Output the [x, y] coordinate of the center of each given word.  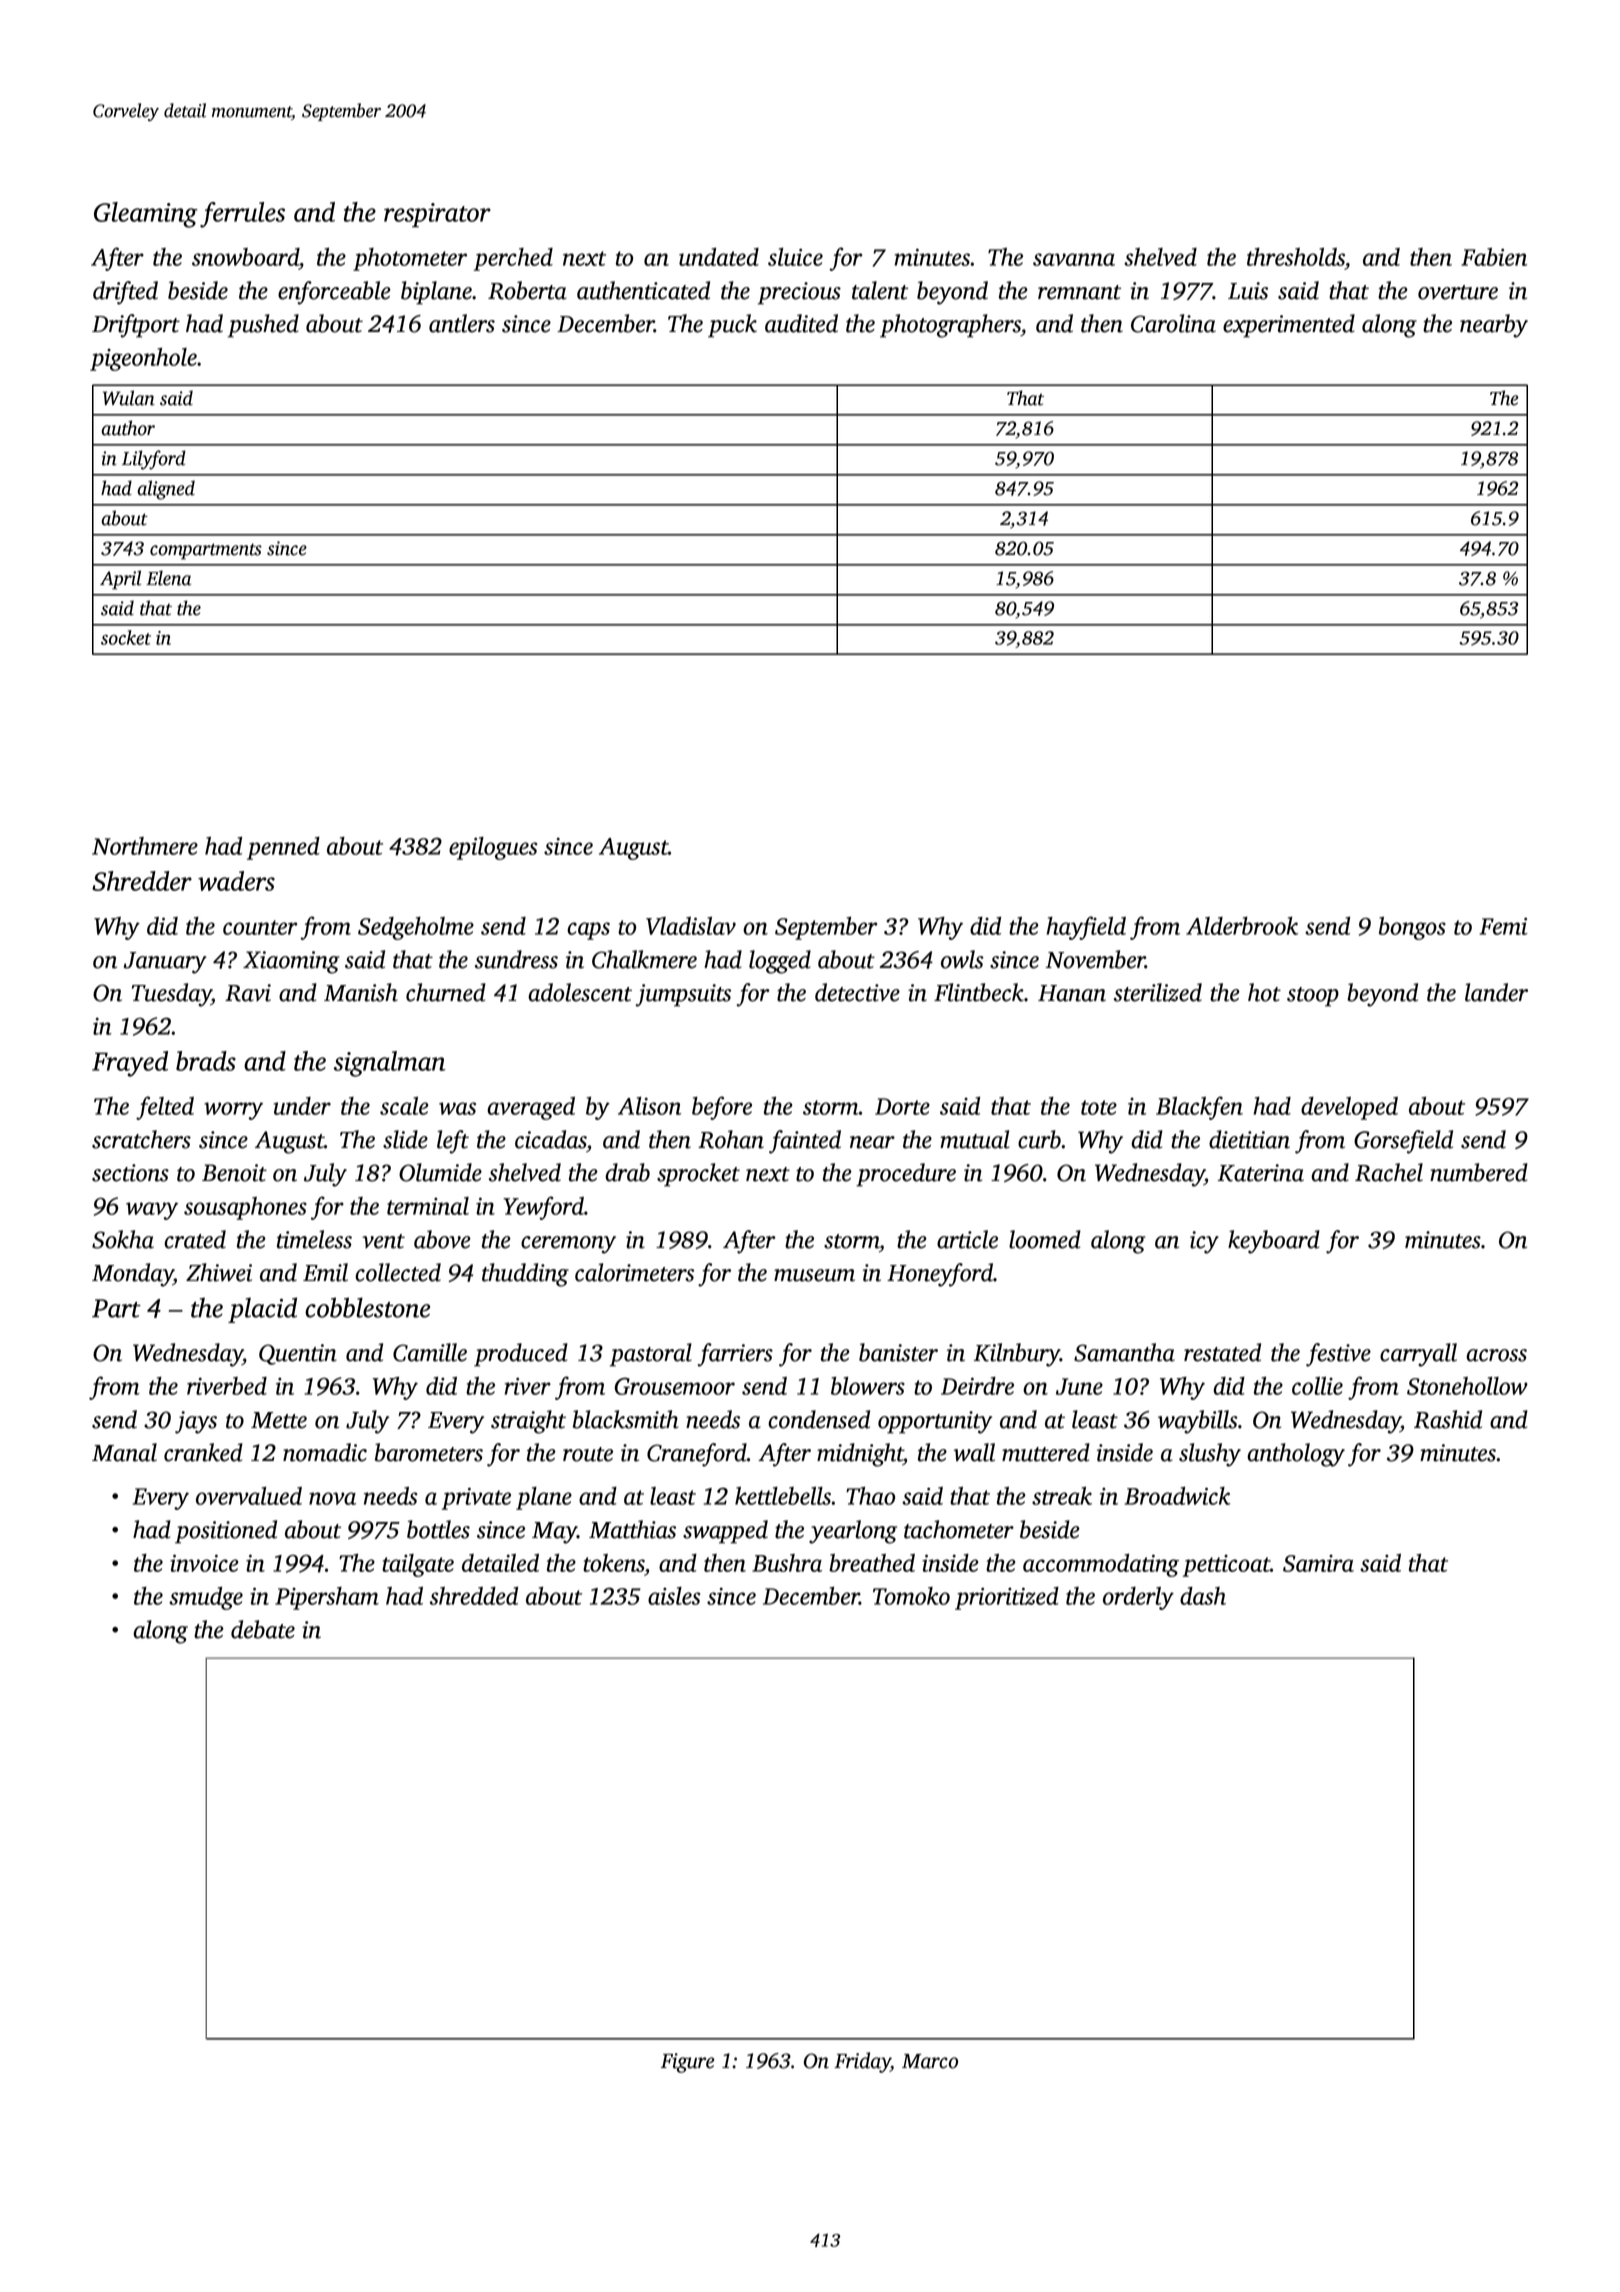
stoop [1313, 997]
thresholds [1296, 257]
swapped [725, 1532]
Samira [1318, 1563]
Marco [930, 2061]
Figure [687, 2063]
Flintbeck [979, 992]
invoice [204, 1563]
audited [801, 323]
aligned [166, 490]
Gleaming [146, 215]
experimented [1289, 326]
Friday [862, 2062]
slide [405, 1139]
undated [719, 257]
